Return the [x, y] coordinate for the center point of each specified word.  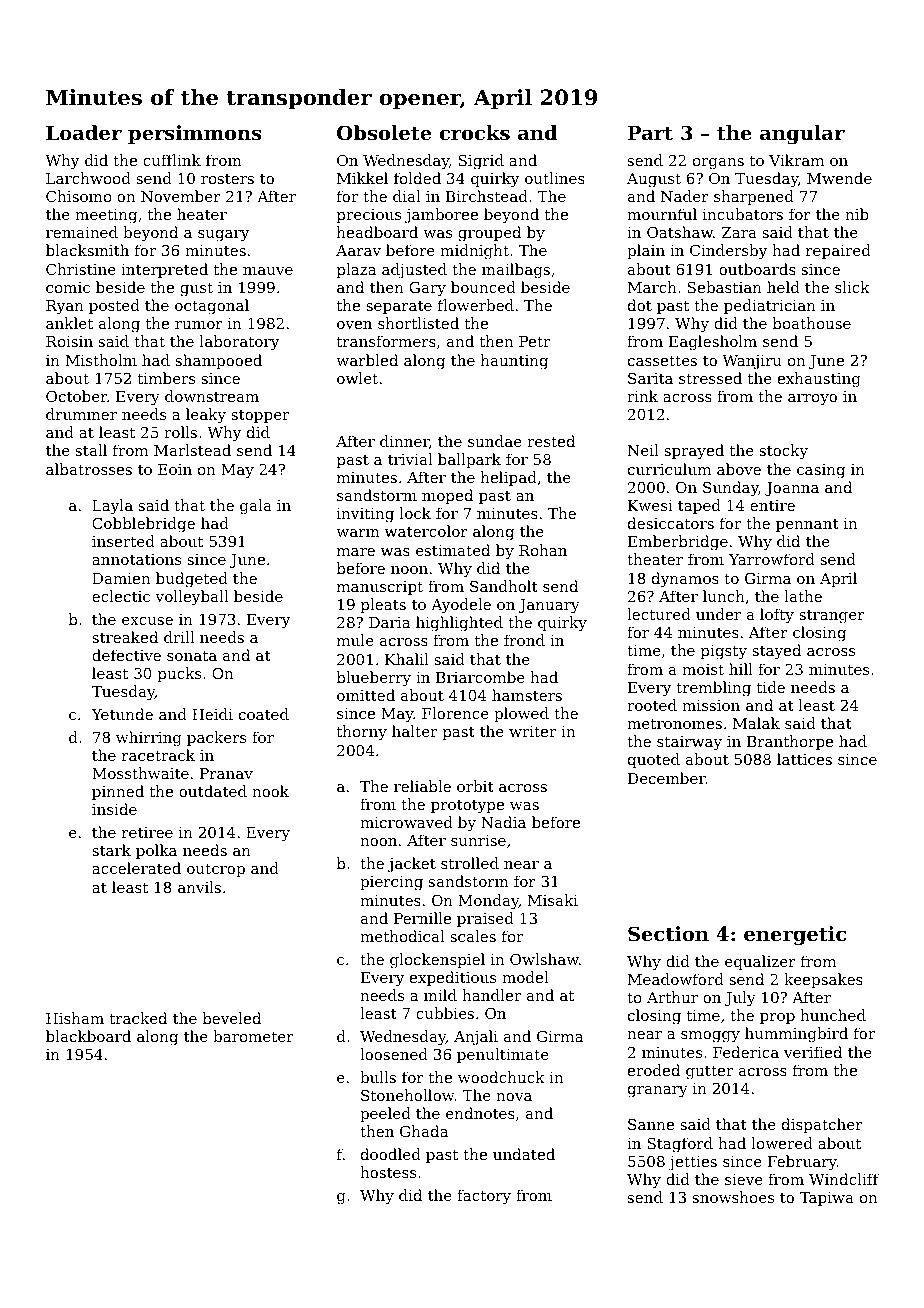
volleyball [192, 598]
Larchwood [88, 178]
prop [777, 1018]
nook [270, 791]
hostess [388, 1172]
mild [440, 995]
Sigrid [481, 162]
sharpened [754, 197]
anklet [69, 323]
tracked [138, 1018]
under [718, 614]
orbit [475, 786]
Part [650, 133]
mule [355, 640]
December [667, 778]
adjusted [414, 271]
